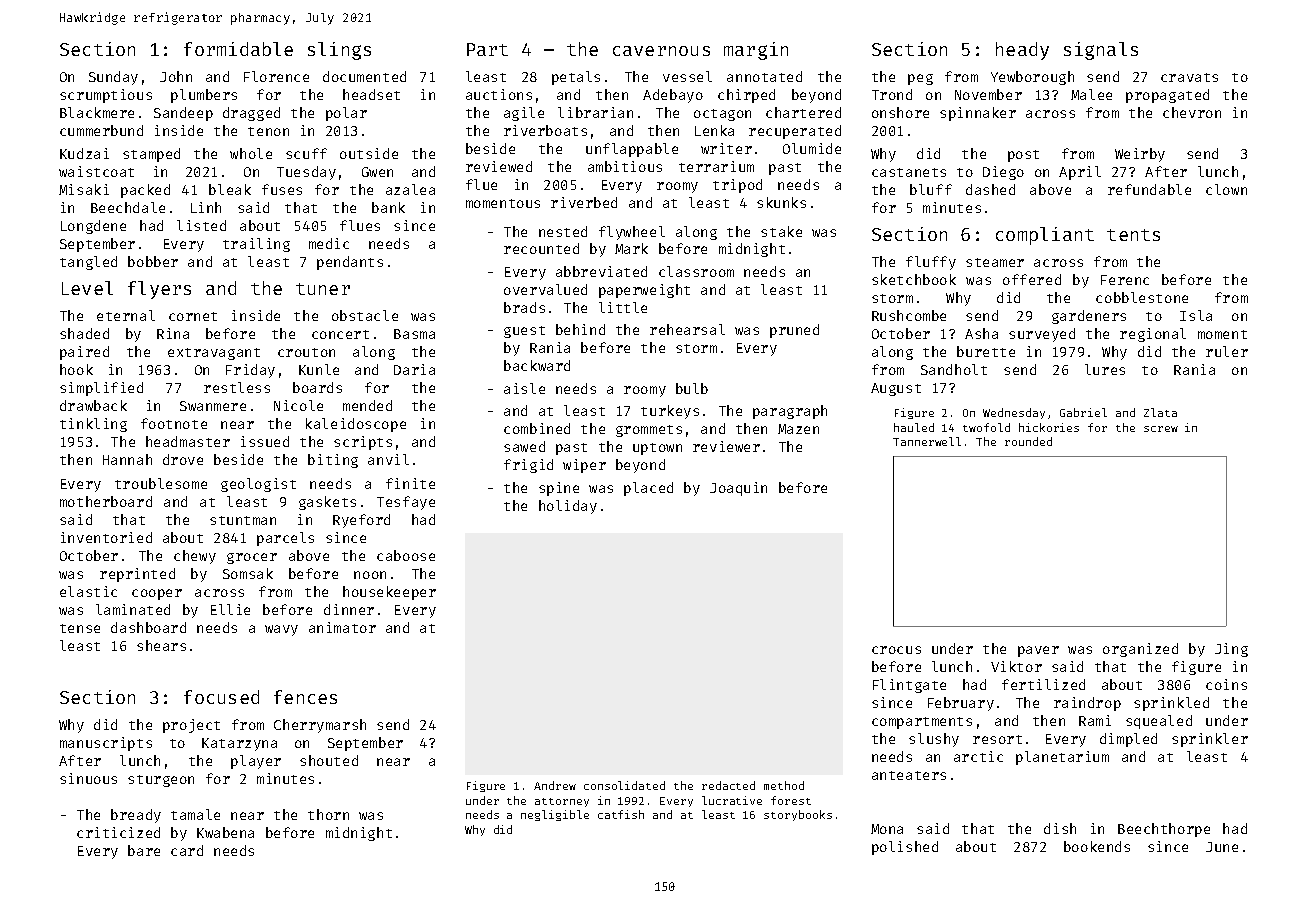 This document has width=1308, height=924. I want to click on polar, so click(346, 114).
